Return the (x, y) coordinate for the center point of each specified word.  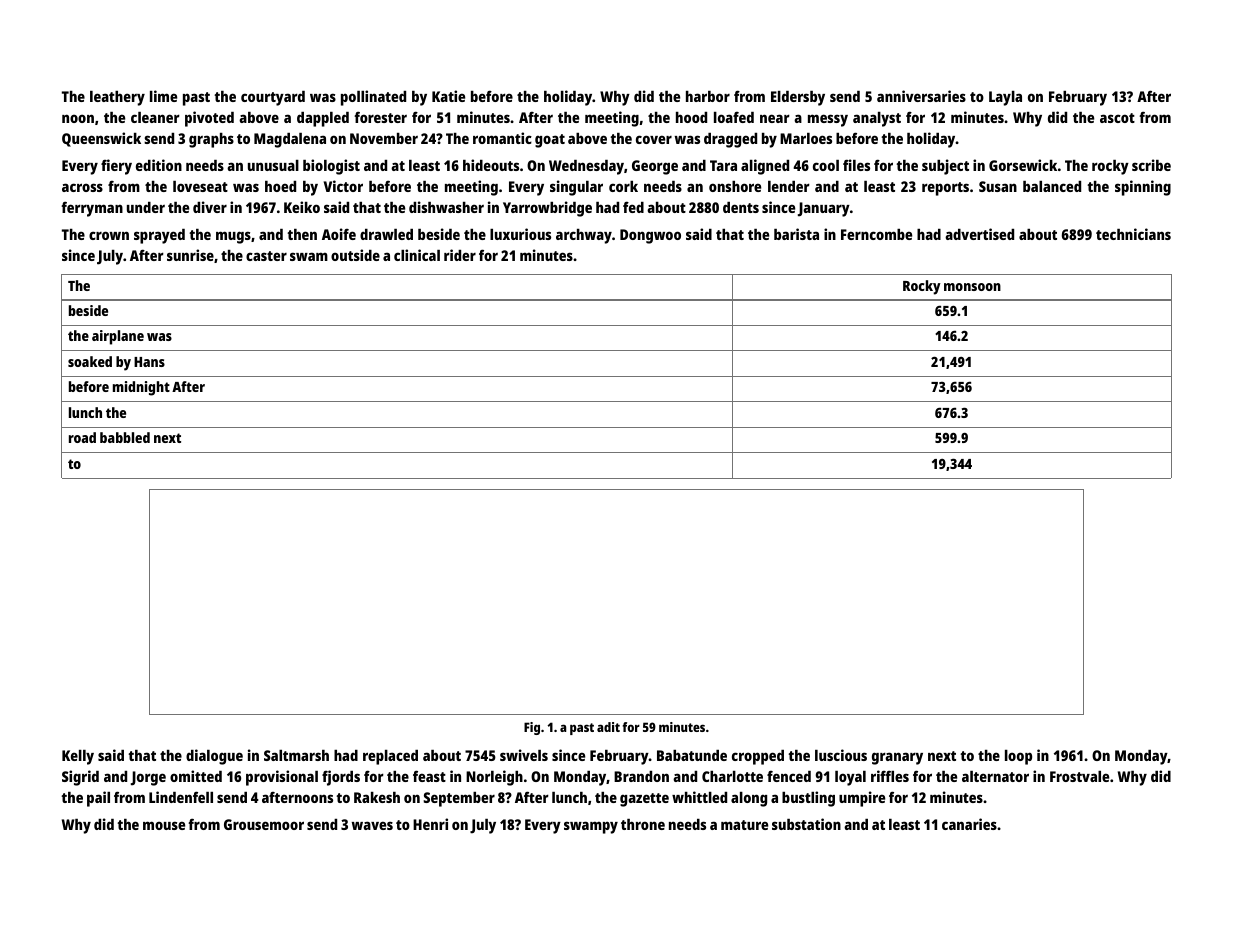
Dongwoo (650, 236)
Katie (448, 96)
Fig (532, 728)
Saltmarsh (296, 755)
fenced (789, 776)
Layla (1005, 98)
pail (98, 799)
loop (1018, 757)
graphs (211, 140)
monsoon (972, 287)
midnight (141, 388)
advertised (979, 234)
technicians (1133, 234)
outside (355, 255)
